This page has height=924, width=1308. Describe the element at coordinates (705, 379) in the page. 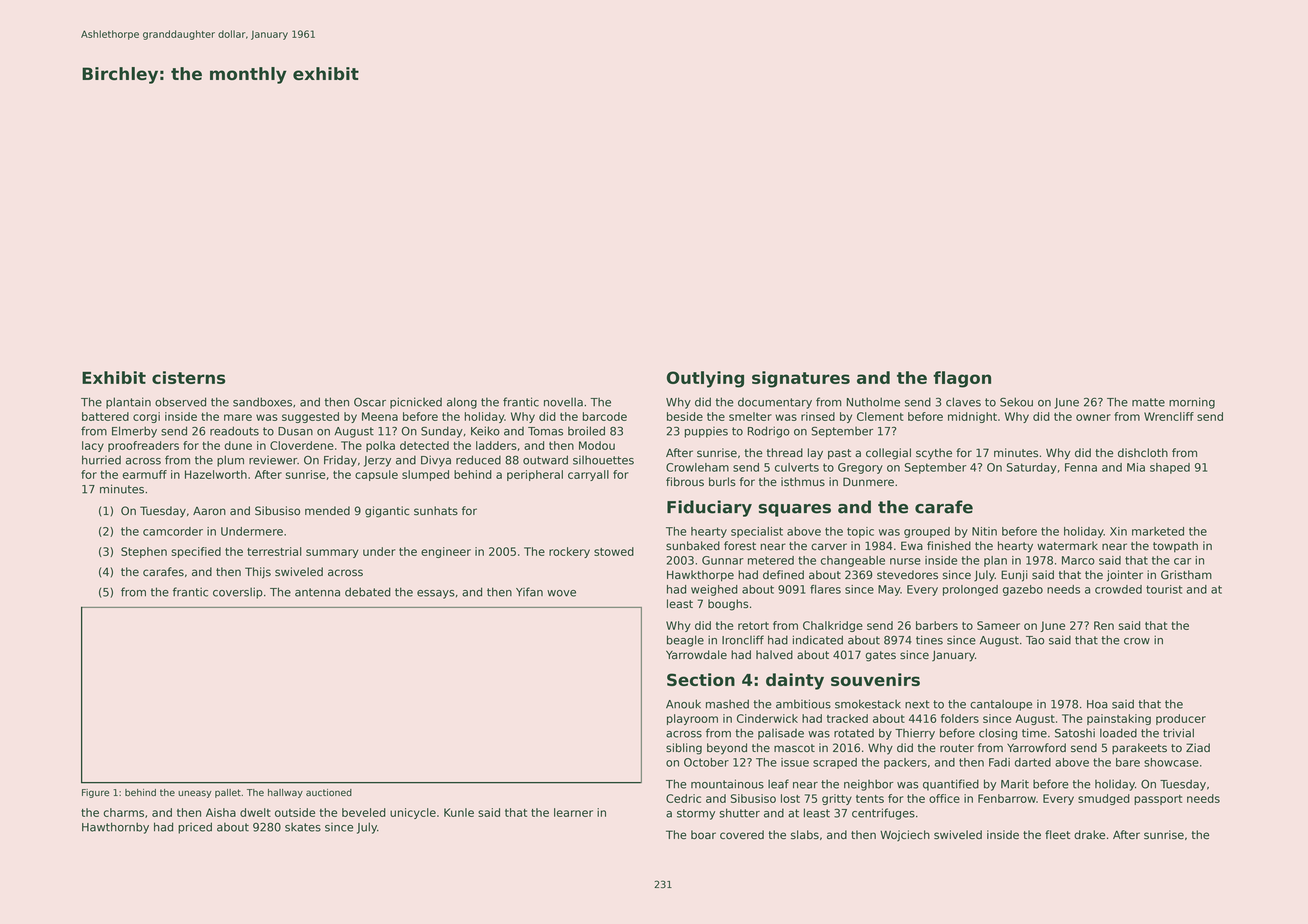

I see `Outlying` at that location.
